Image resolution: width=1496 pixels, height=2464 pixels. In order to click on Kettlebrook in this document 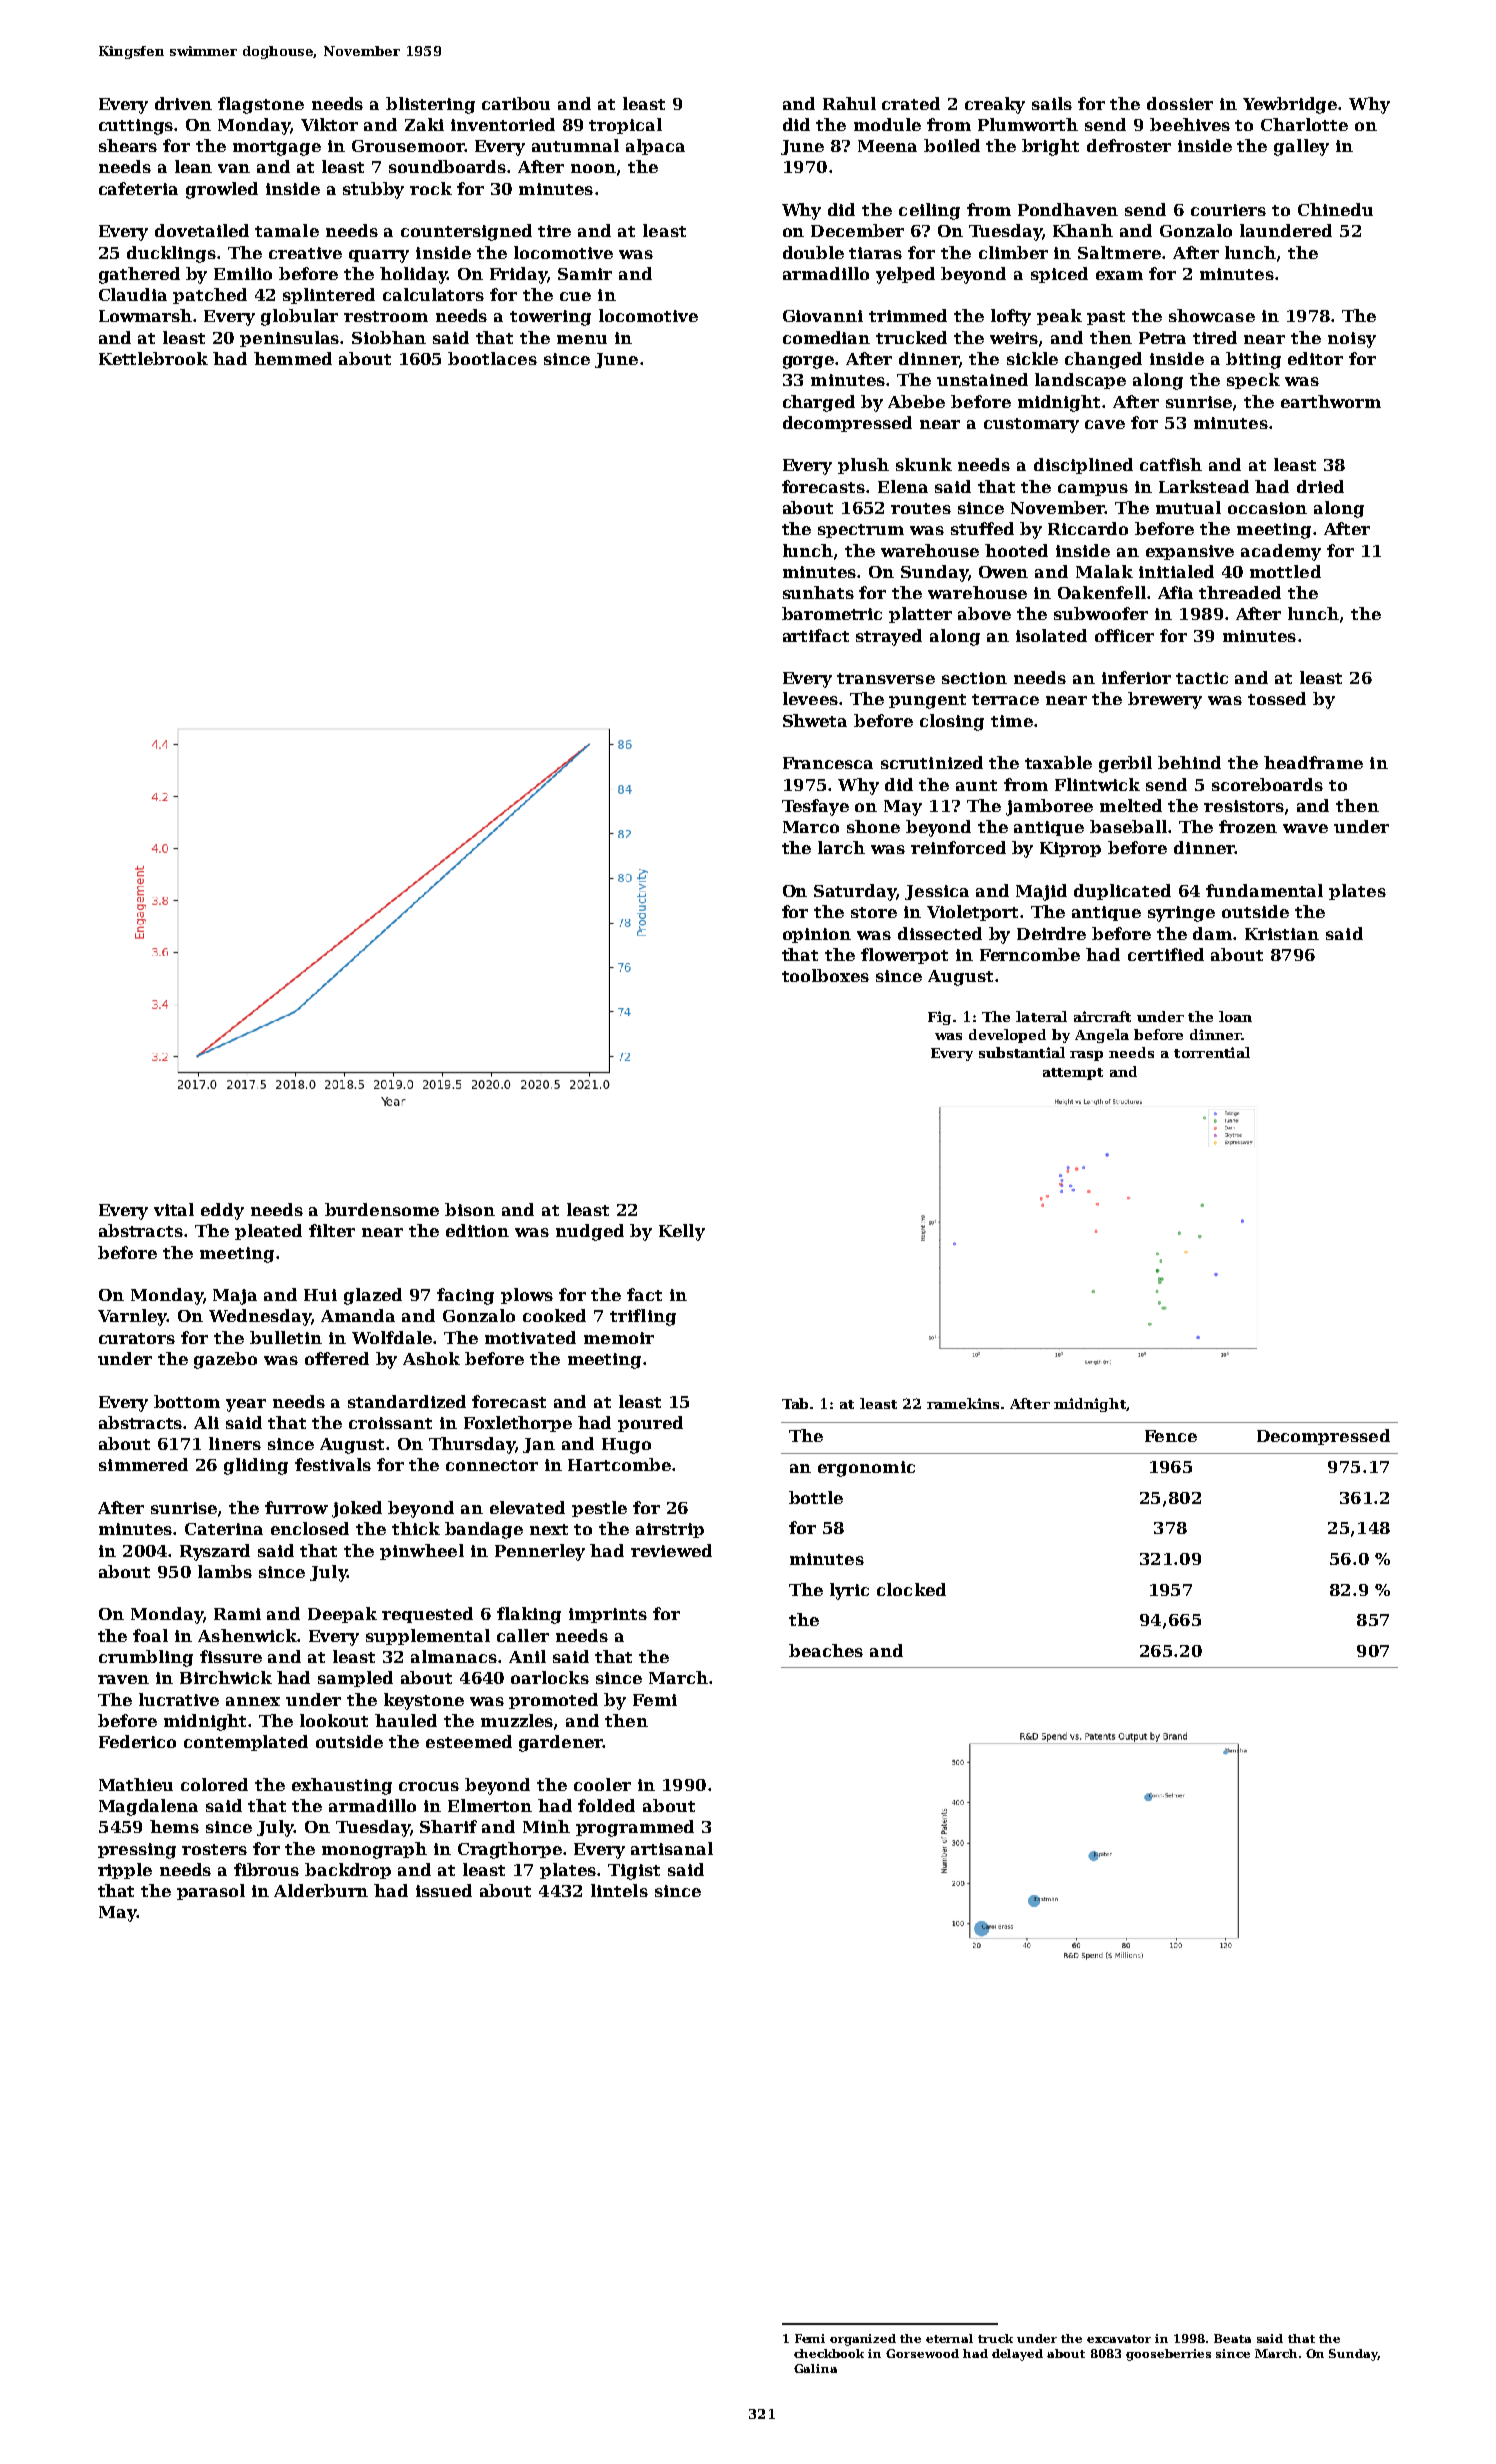, I will do `click(153, 358)`.
